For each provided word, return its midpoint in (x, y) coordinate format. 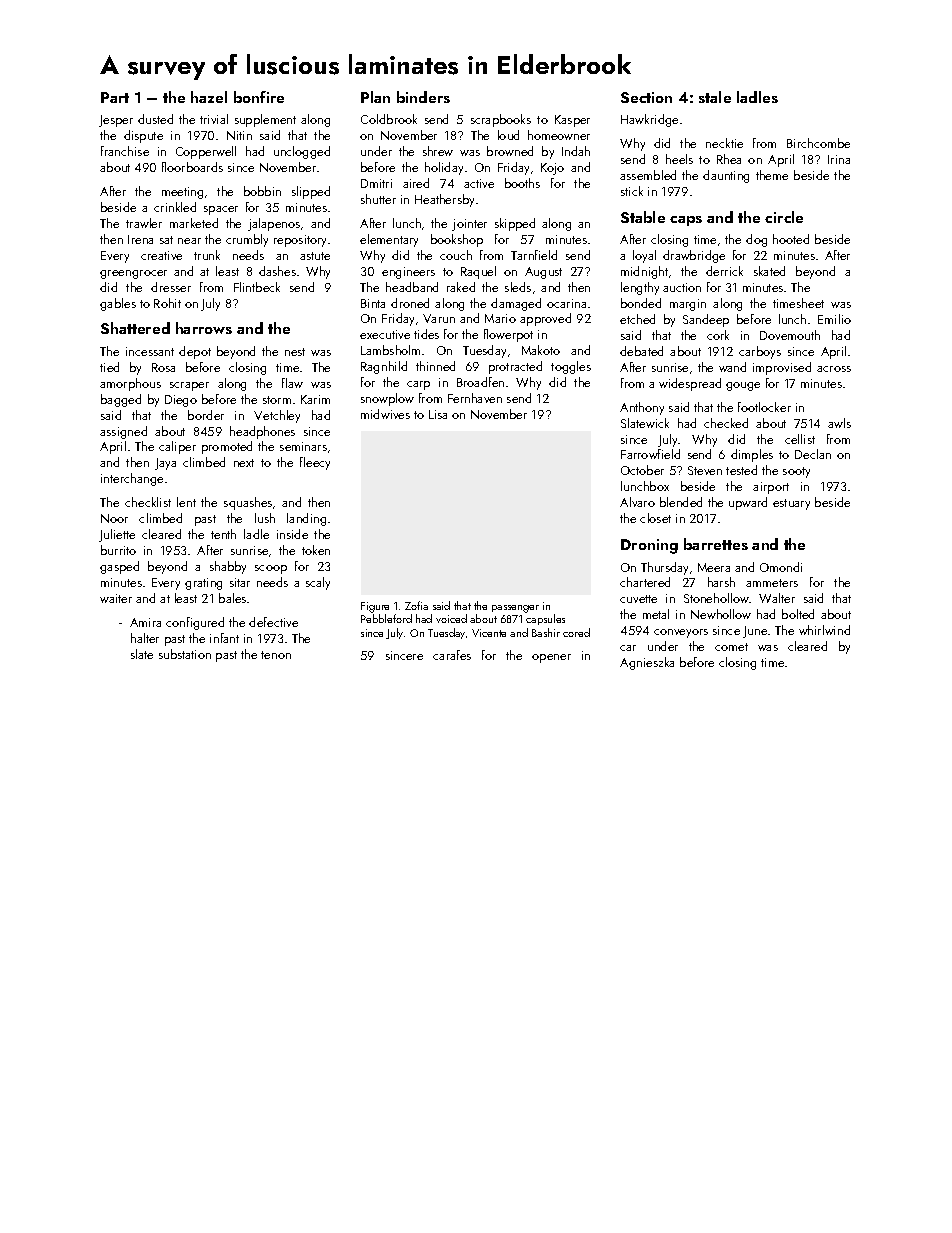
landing (306, 519)
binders (423, 97)
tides (426, 334)
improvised (782, 368)
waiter (116, 598)
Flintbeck (257, 287)
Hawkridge (649, 120)
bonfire (259, 97)
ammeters (772, 583)
